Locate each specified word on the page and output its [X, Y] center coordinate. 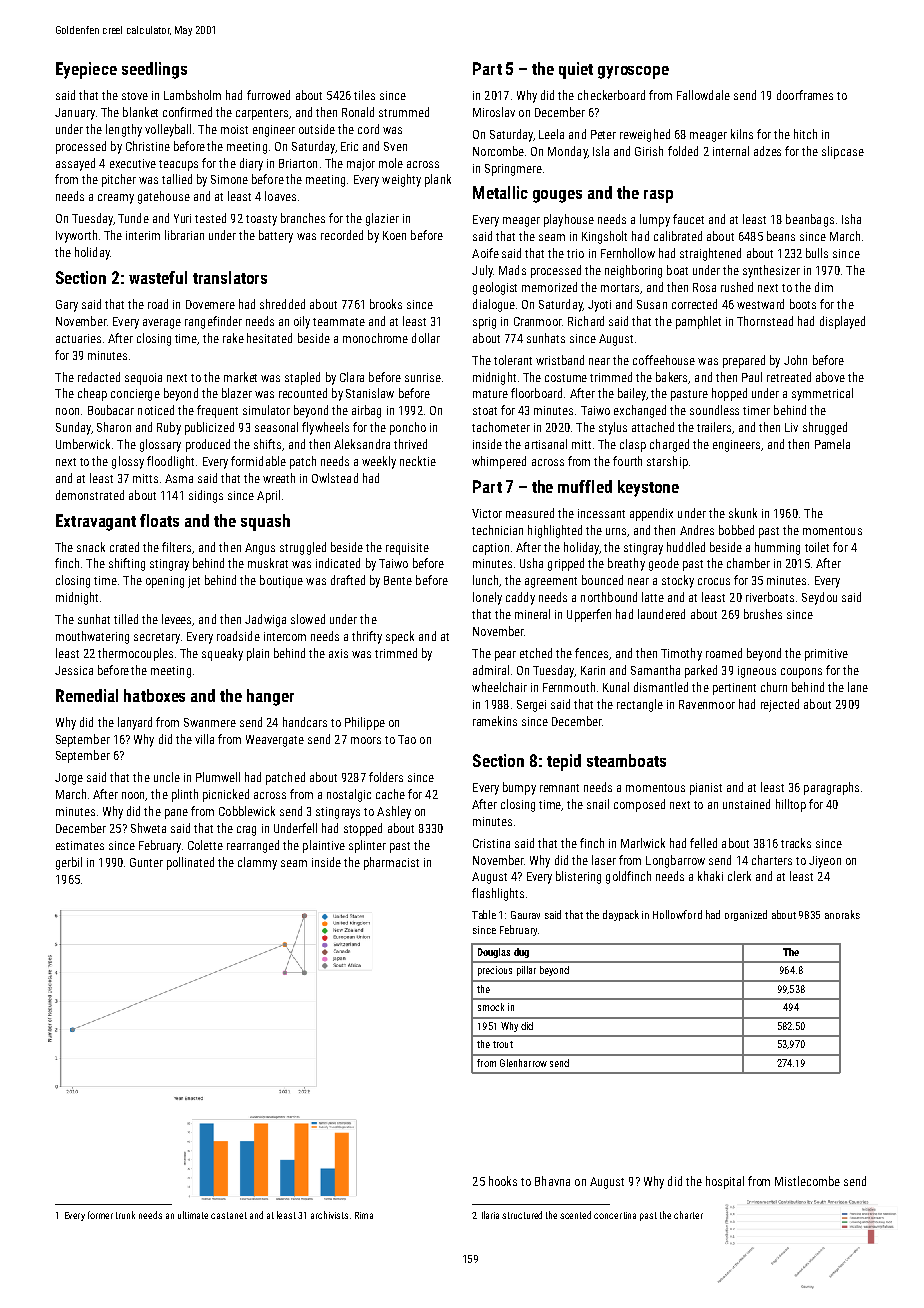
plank [438, 180]
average [162, 324]
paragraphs [831, 788]
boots [803, 304]
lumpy [655, 220]
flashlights [498, 894]
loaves [280, 196]
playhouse [569, 220]
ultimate [193, 1215]
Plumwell [218, 777]
